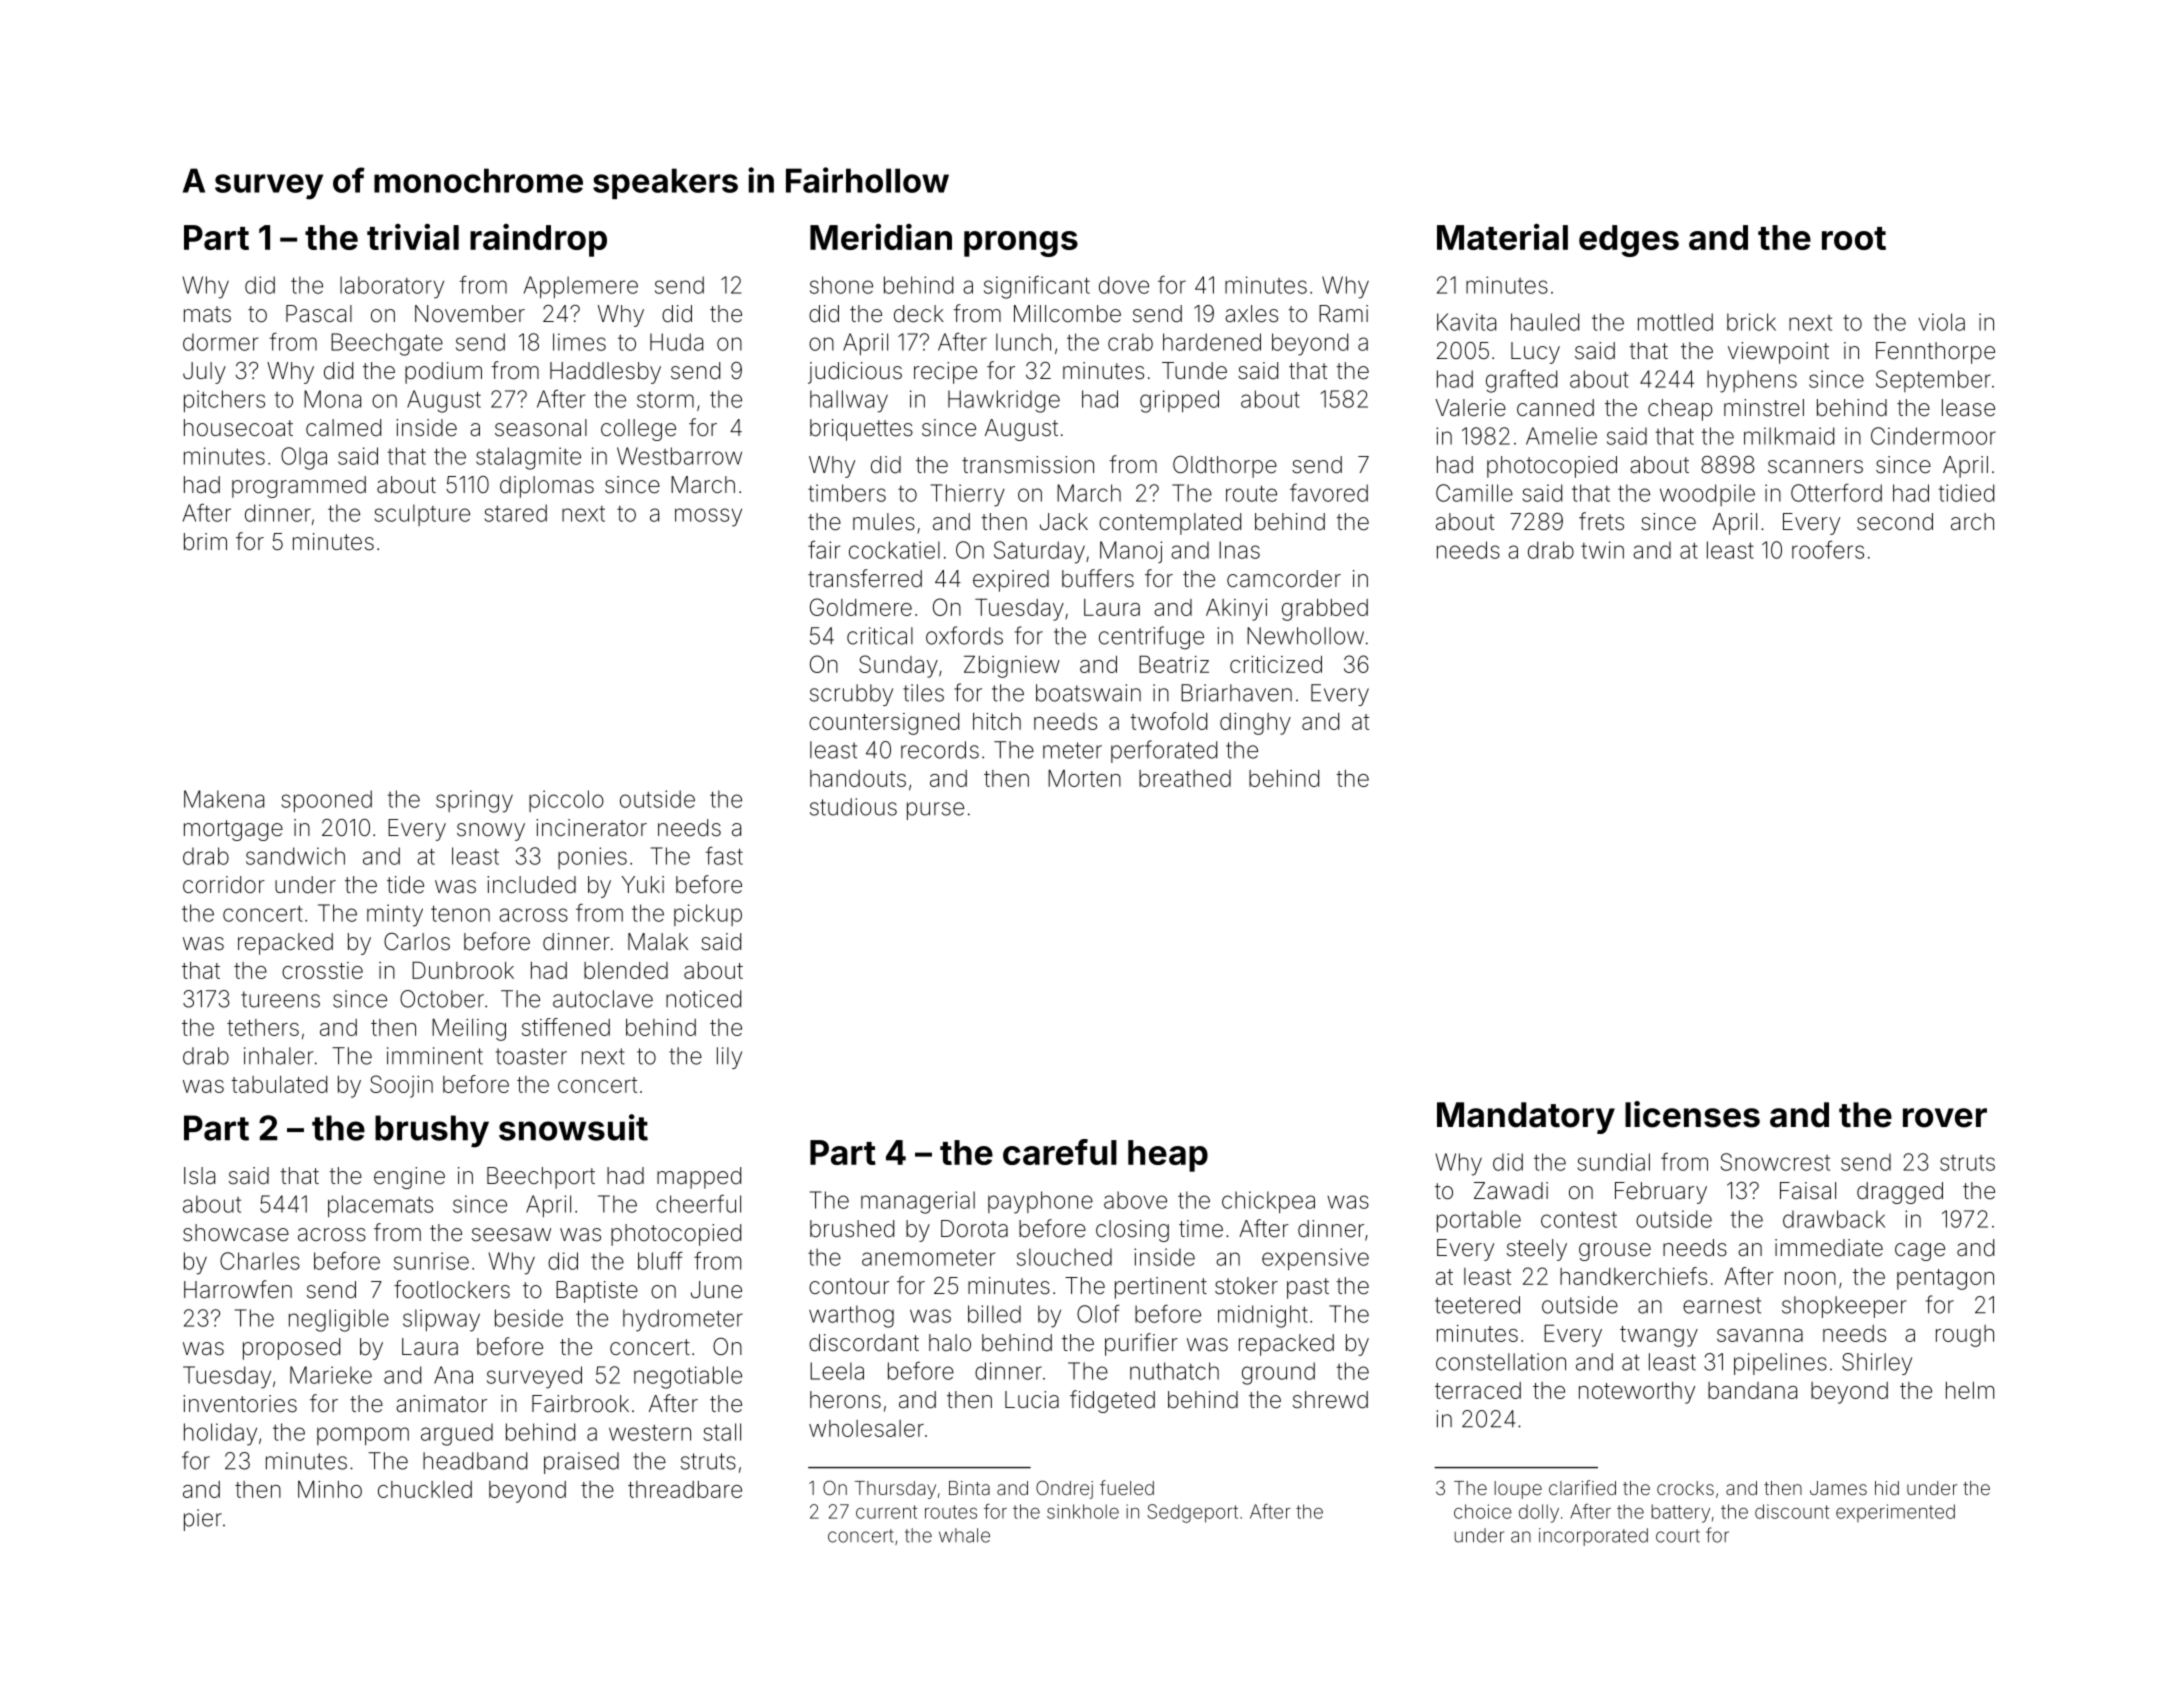 The width and height of the document is (2178, 1683). I want to click on scrubby, so click(851, 695).
